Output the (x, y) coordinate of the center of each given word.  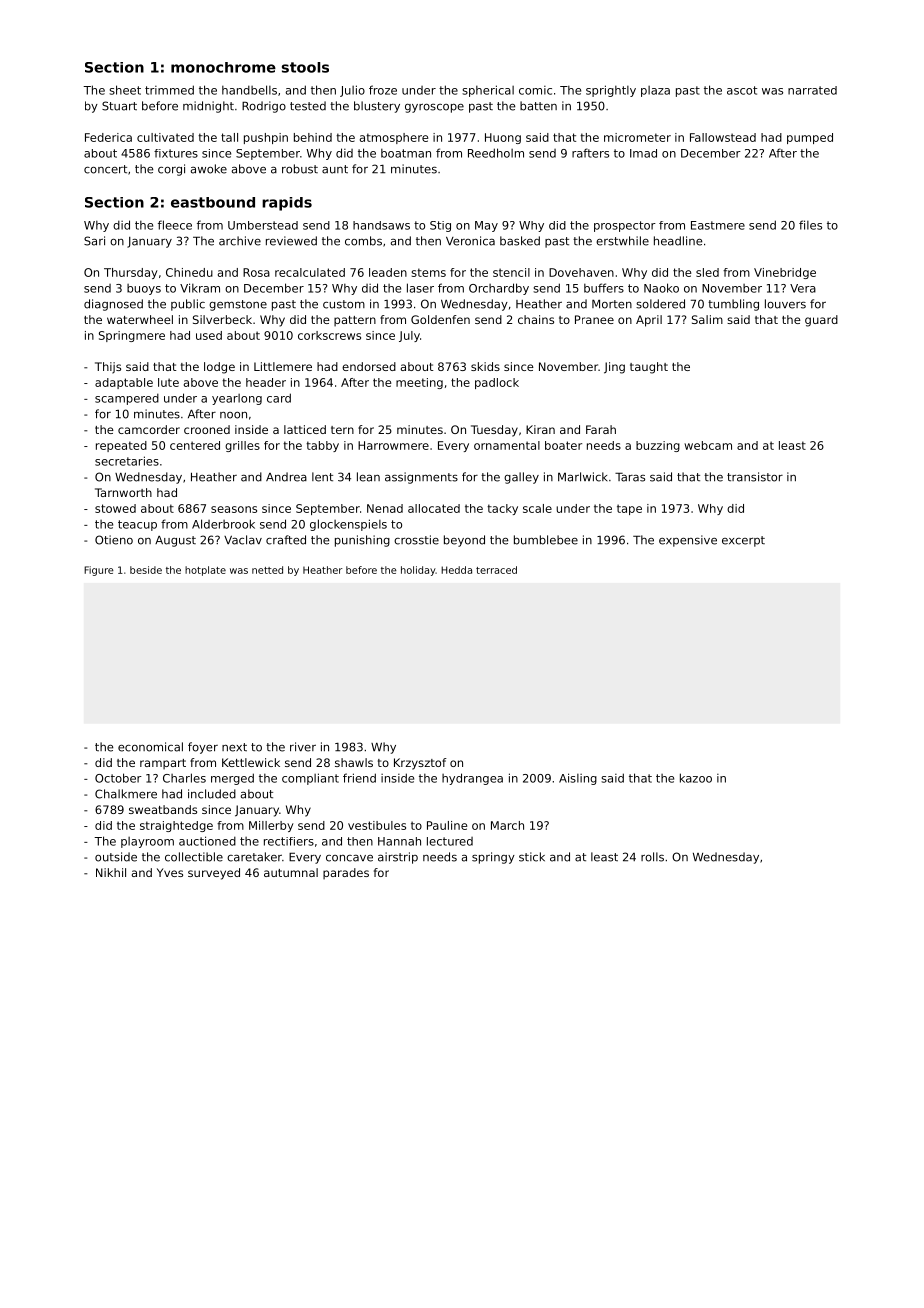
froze (383, 90)
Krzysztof (420, 764)
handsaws (381, 225)
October (118, 778)
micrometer (637, 137)
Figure (99, 571)
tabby (322, 446)
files (810, 225)
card (279, 398)
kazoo (696, 778)
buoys (144, 289)
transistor (755, 477)
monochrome (223, 67)
